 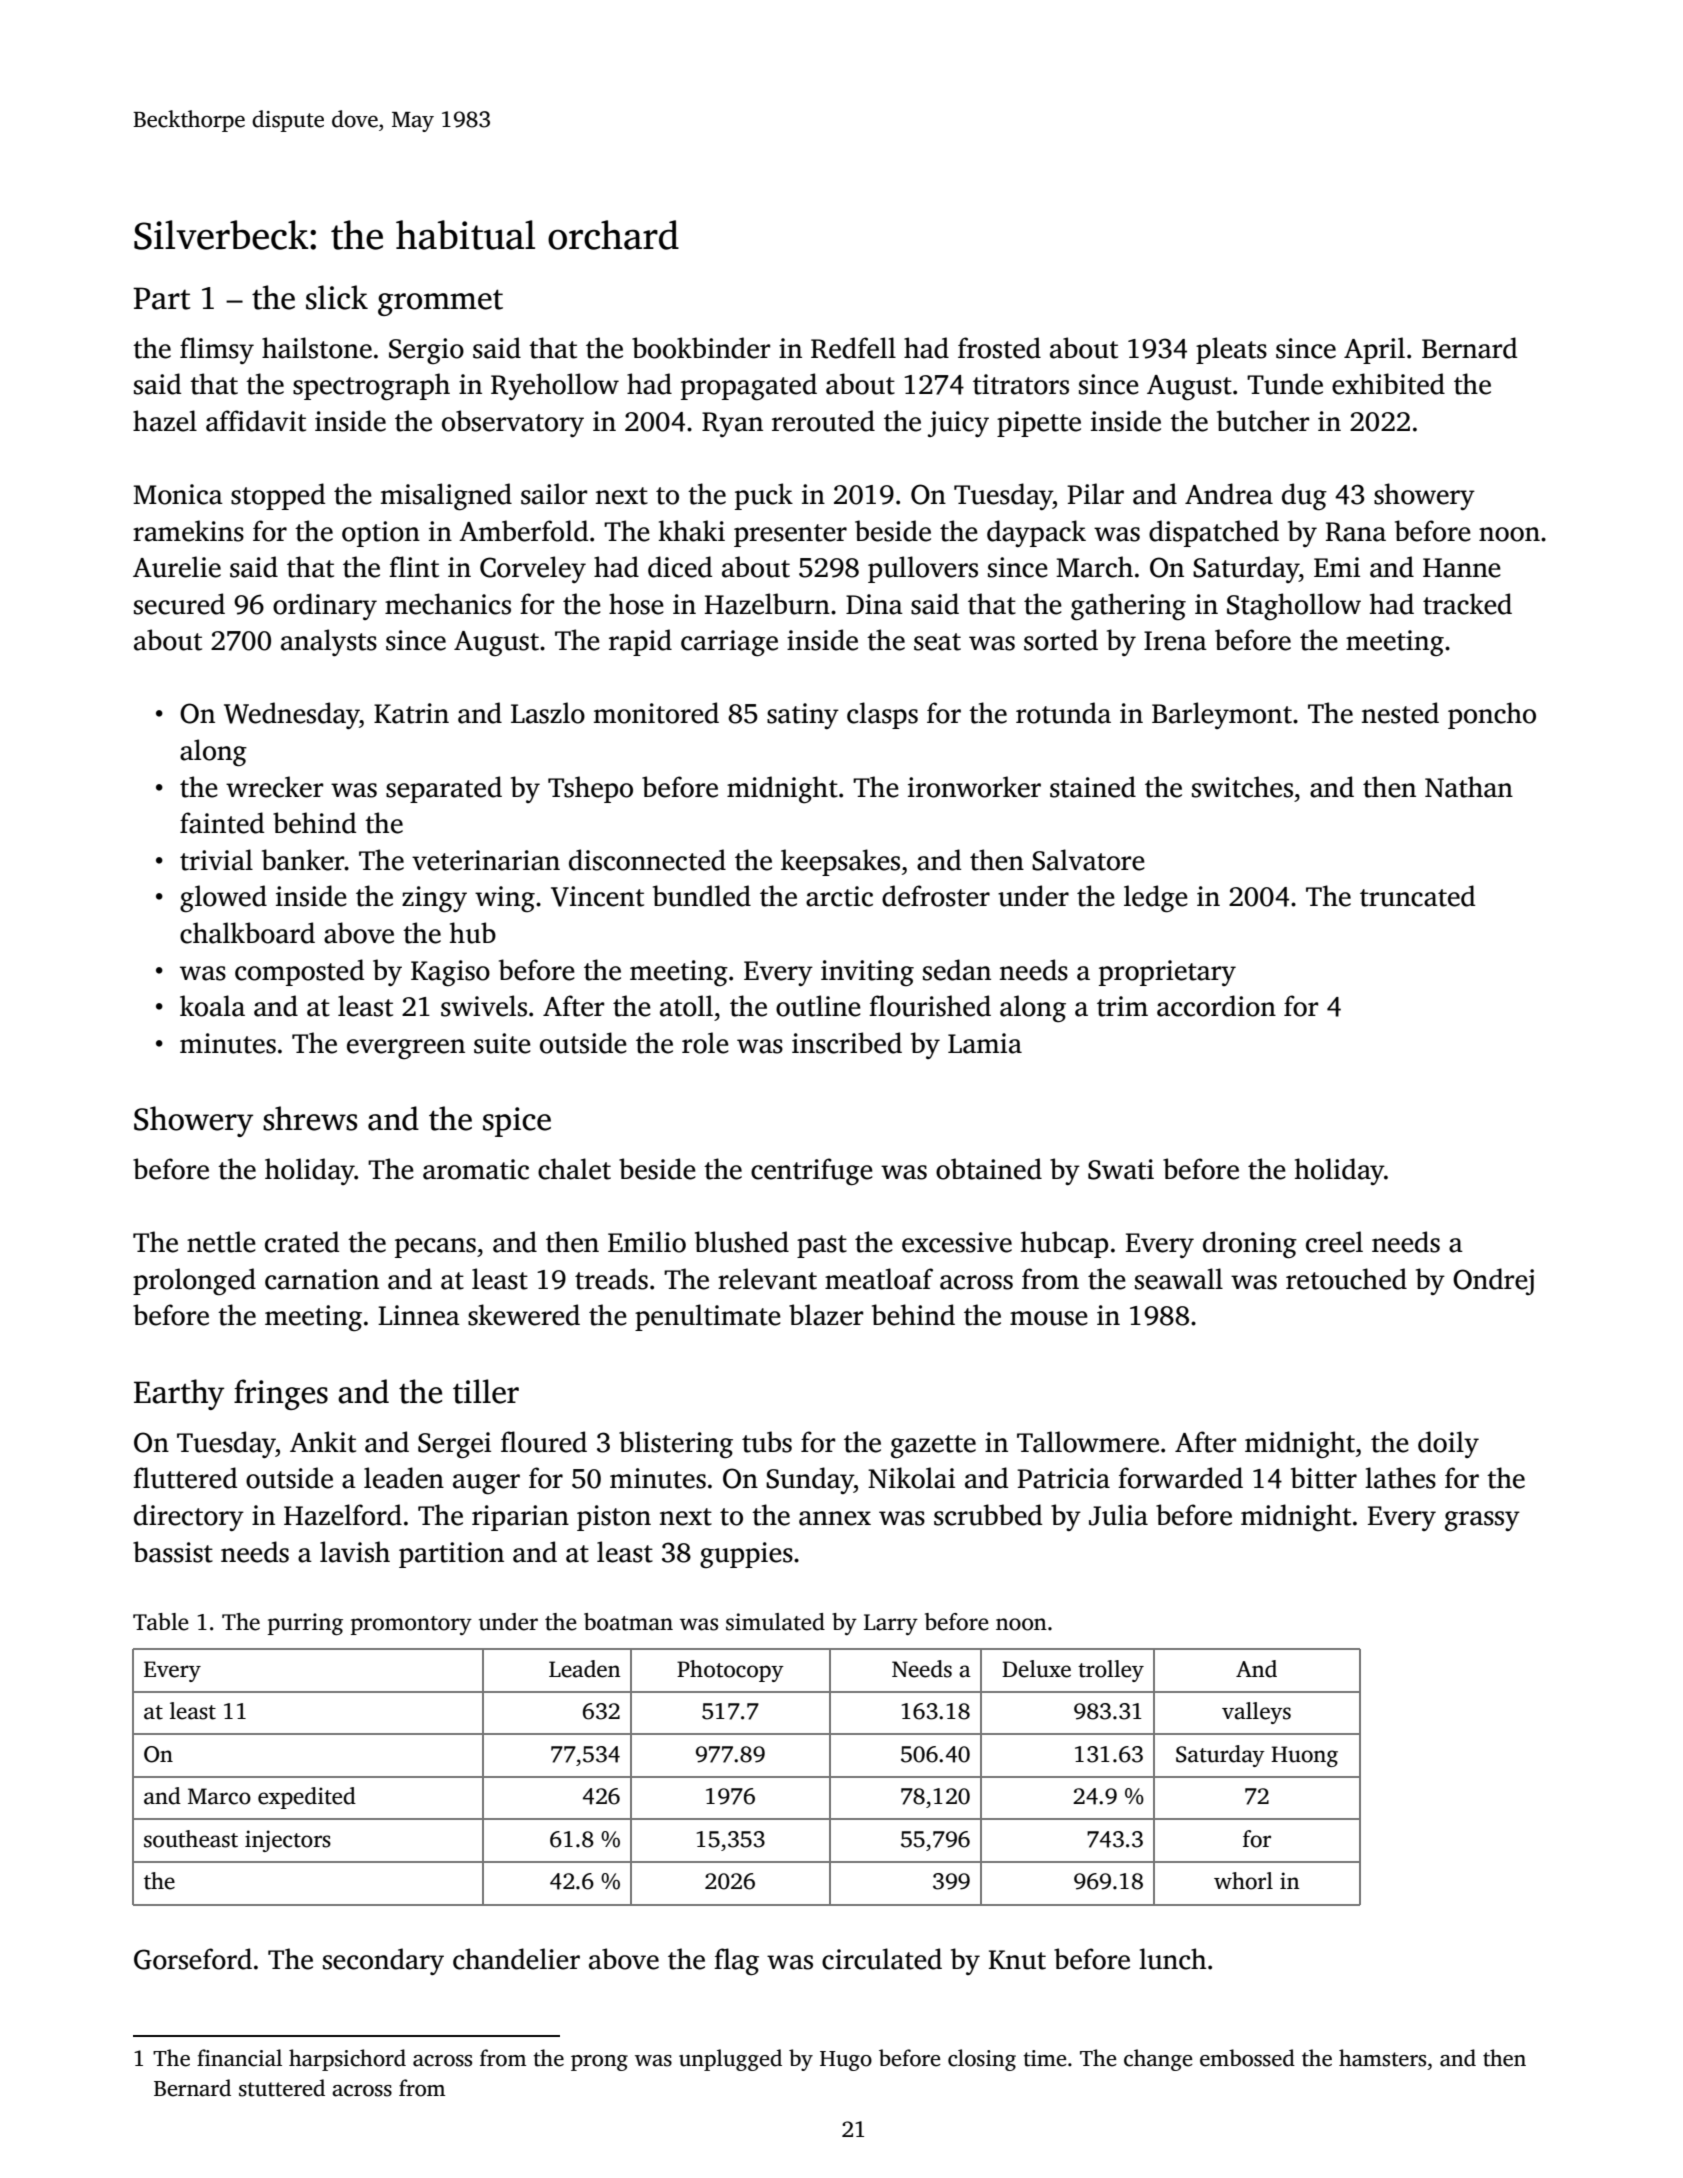 What do you see at coordinates (1374, 350) in the document?
I see `April` at bounding box center [1374, 350].
